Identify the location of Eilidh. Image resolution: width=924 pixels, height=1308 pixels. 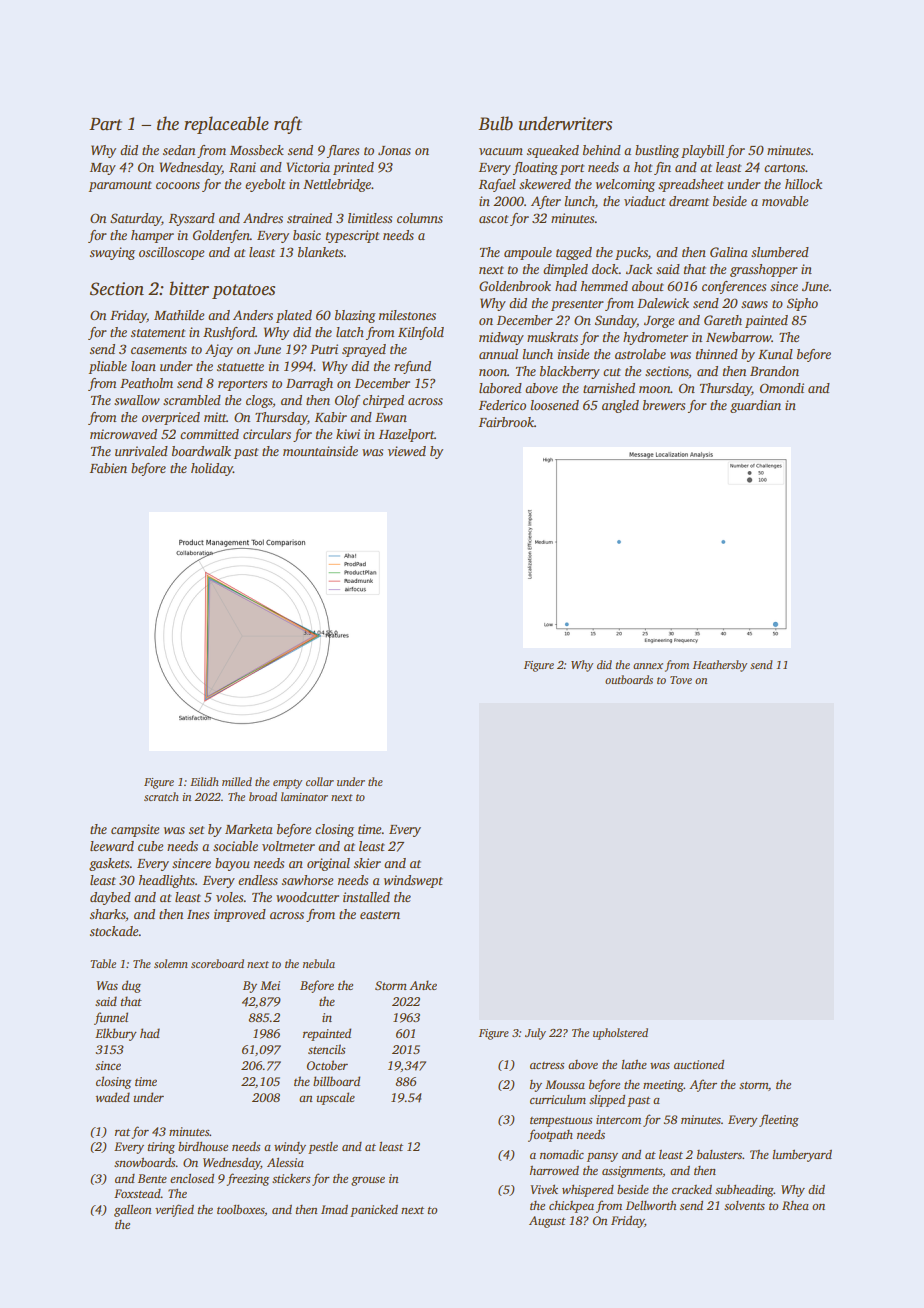
(204, 781).
